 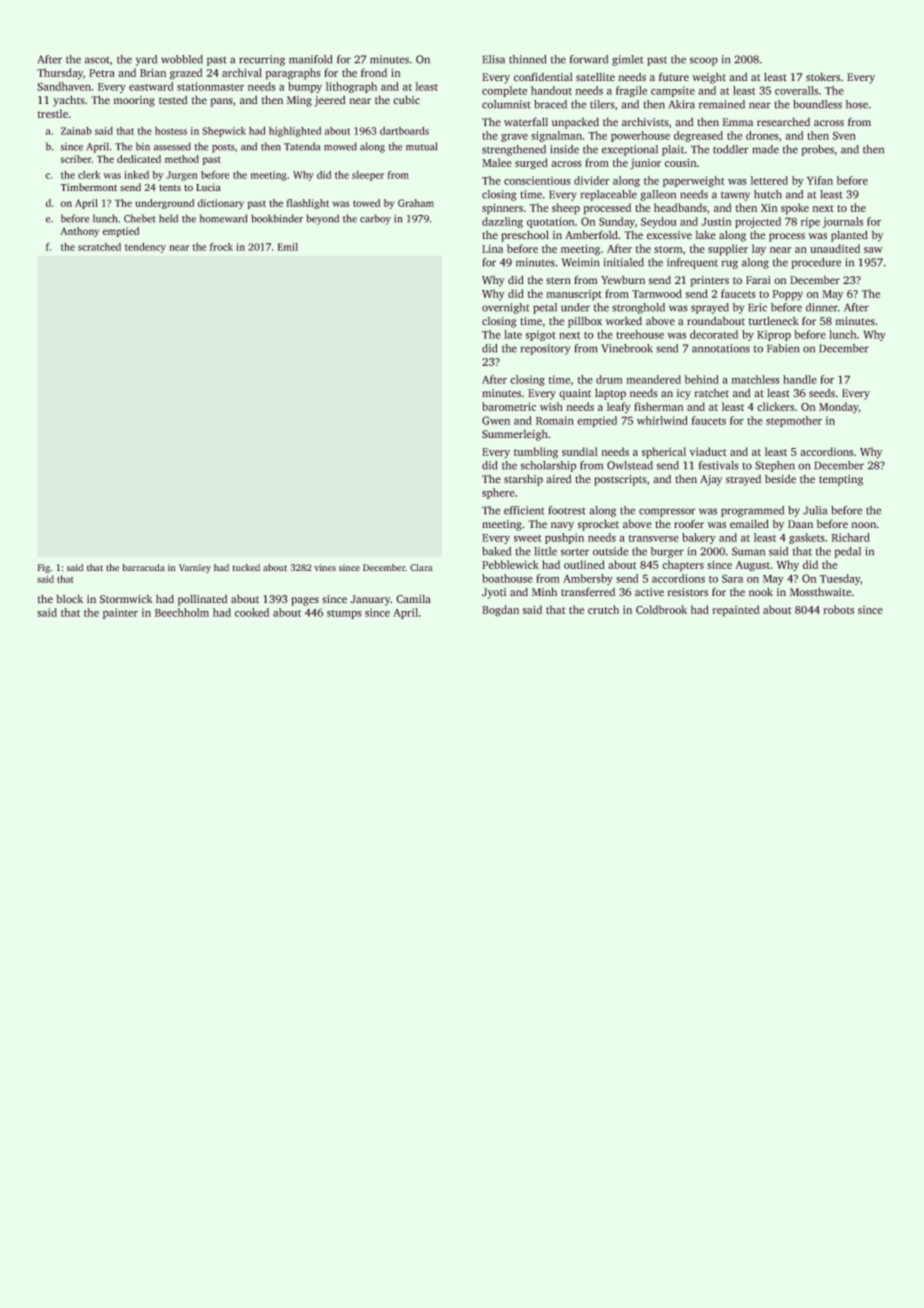 What do you see at coordinates (287, 247) in the screenshot?
I see `Emil` at bounding box center [287, 247].
